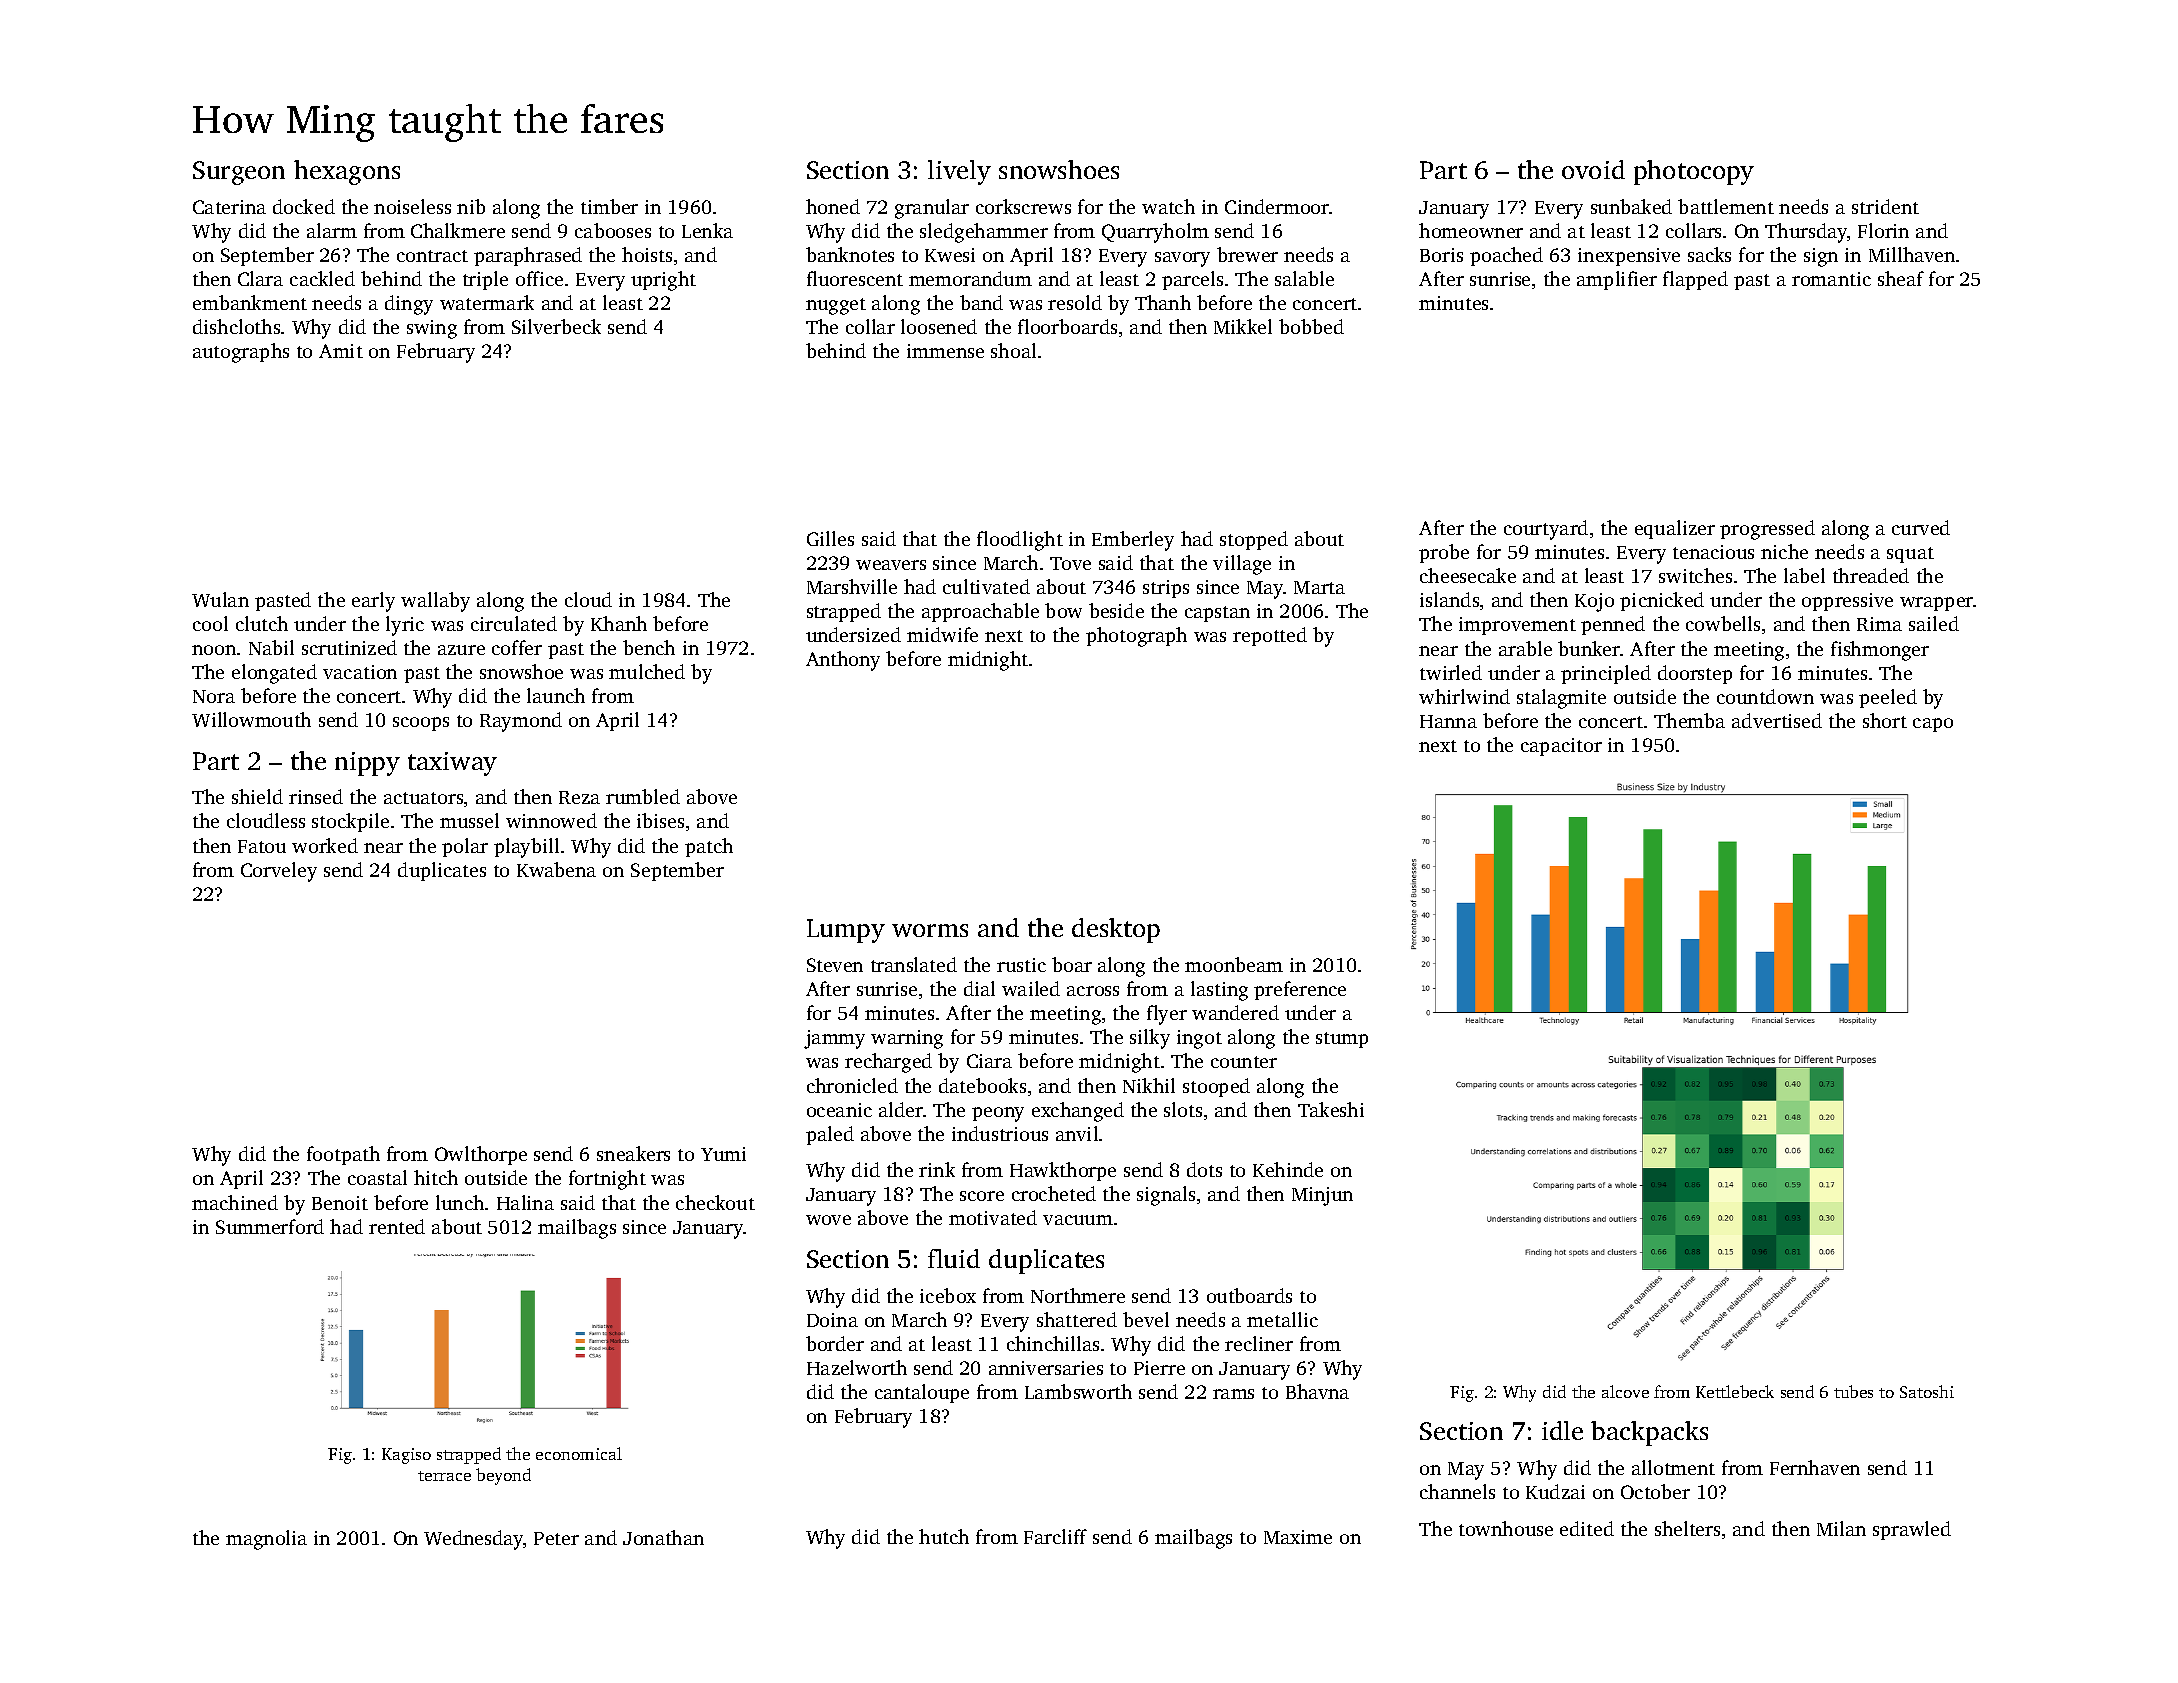 This document has height=1683, width=2178. I want to click on Halina, so click(525, 1202).
